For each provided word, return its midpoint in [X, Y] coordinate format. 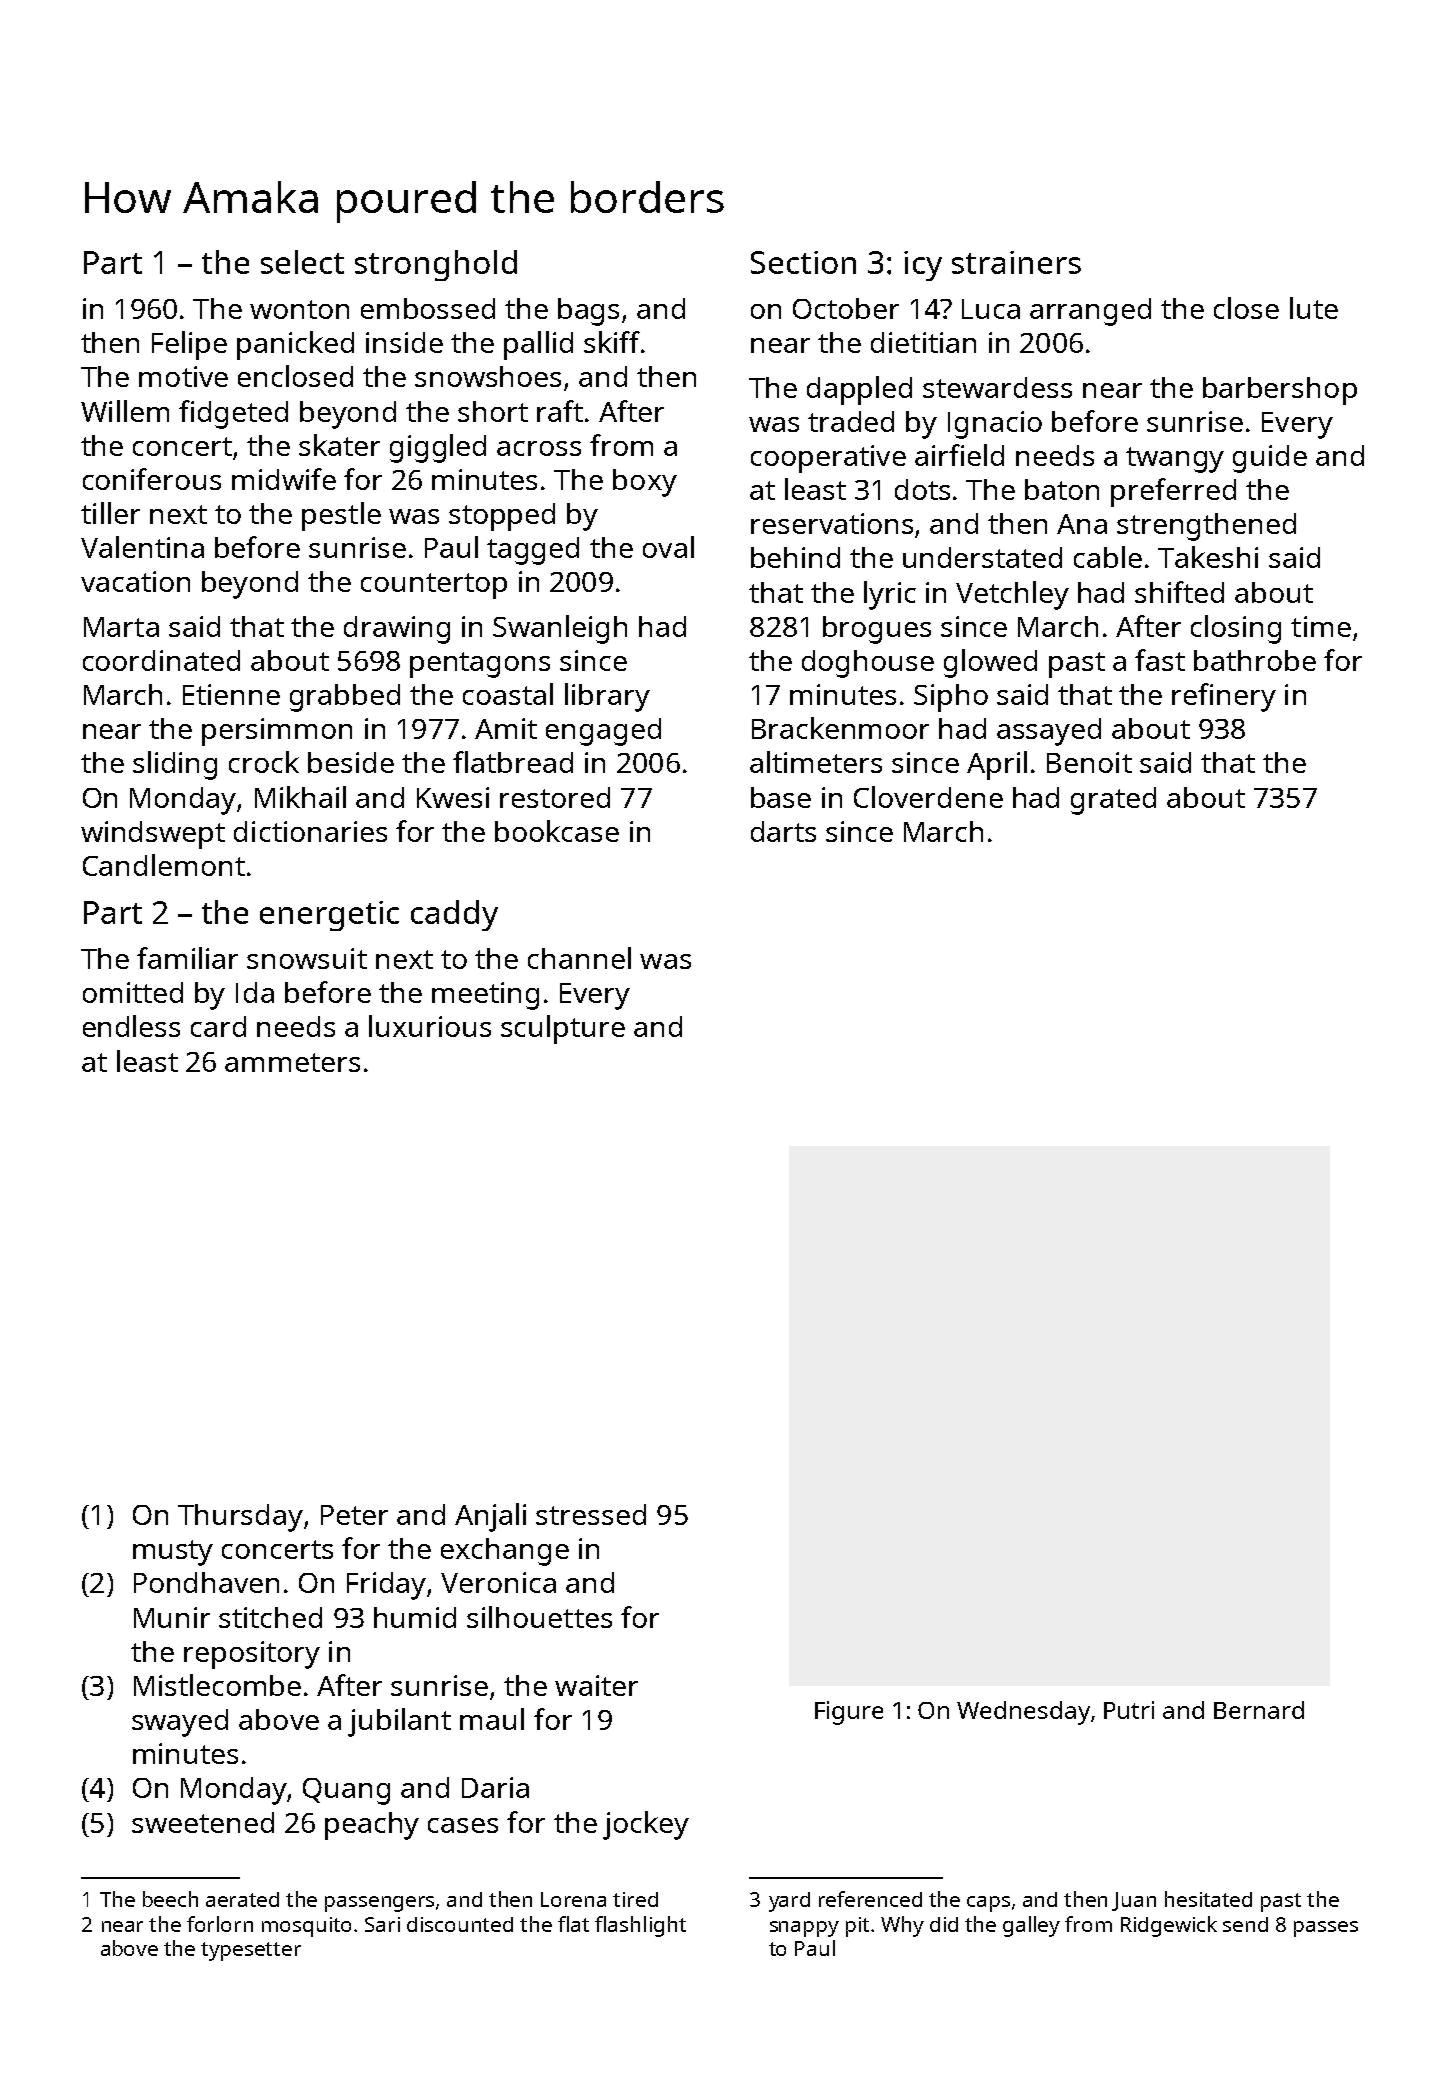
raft [560, 411]
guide [1270, 459]
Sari [382, 1924]
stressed [591, 1514]
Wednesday [1023, 1713]
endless [131, 1026]
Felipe [189, 345]
